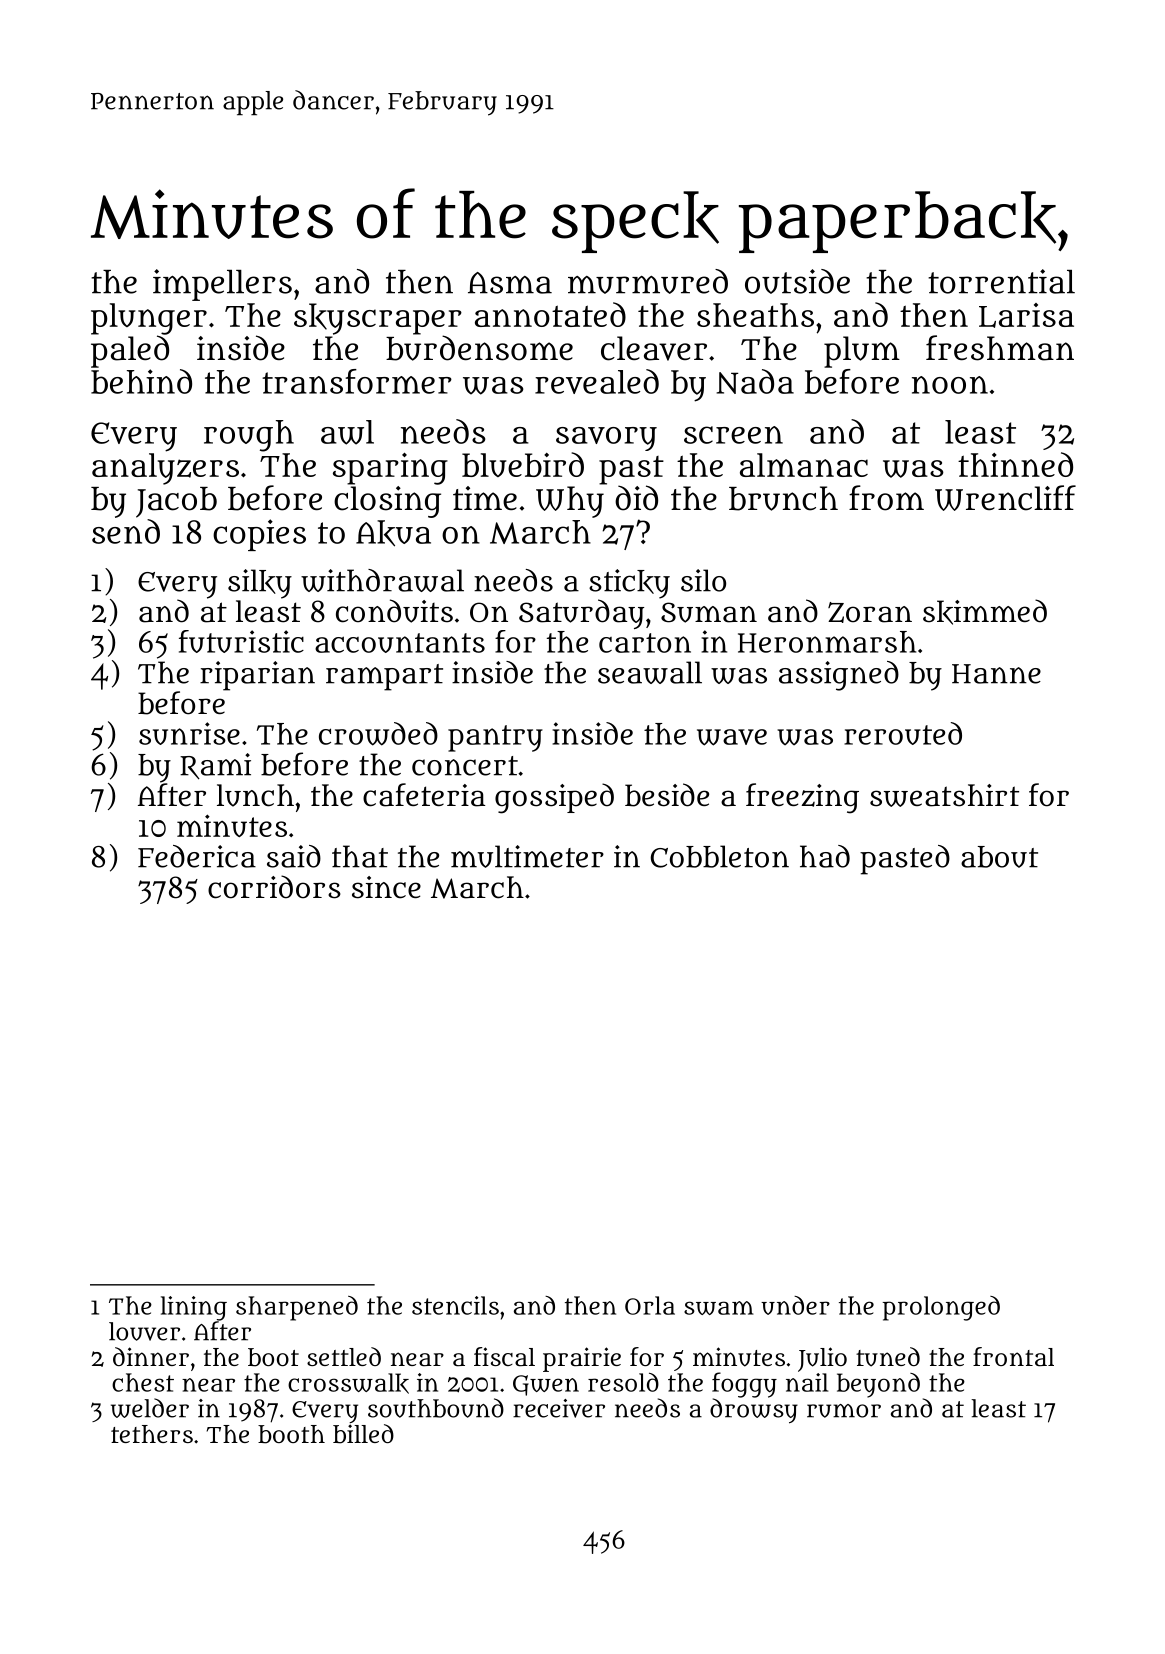 The height and width of the image is (1654, 1165). Describe the element at coordinates (1001, 281) in the image. I see `torrential` at that location.
